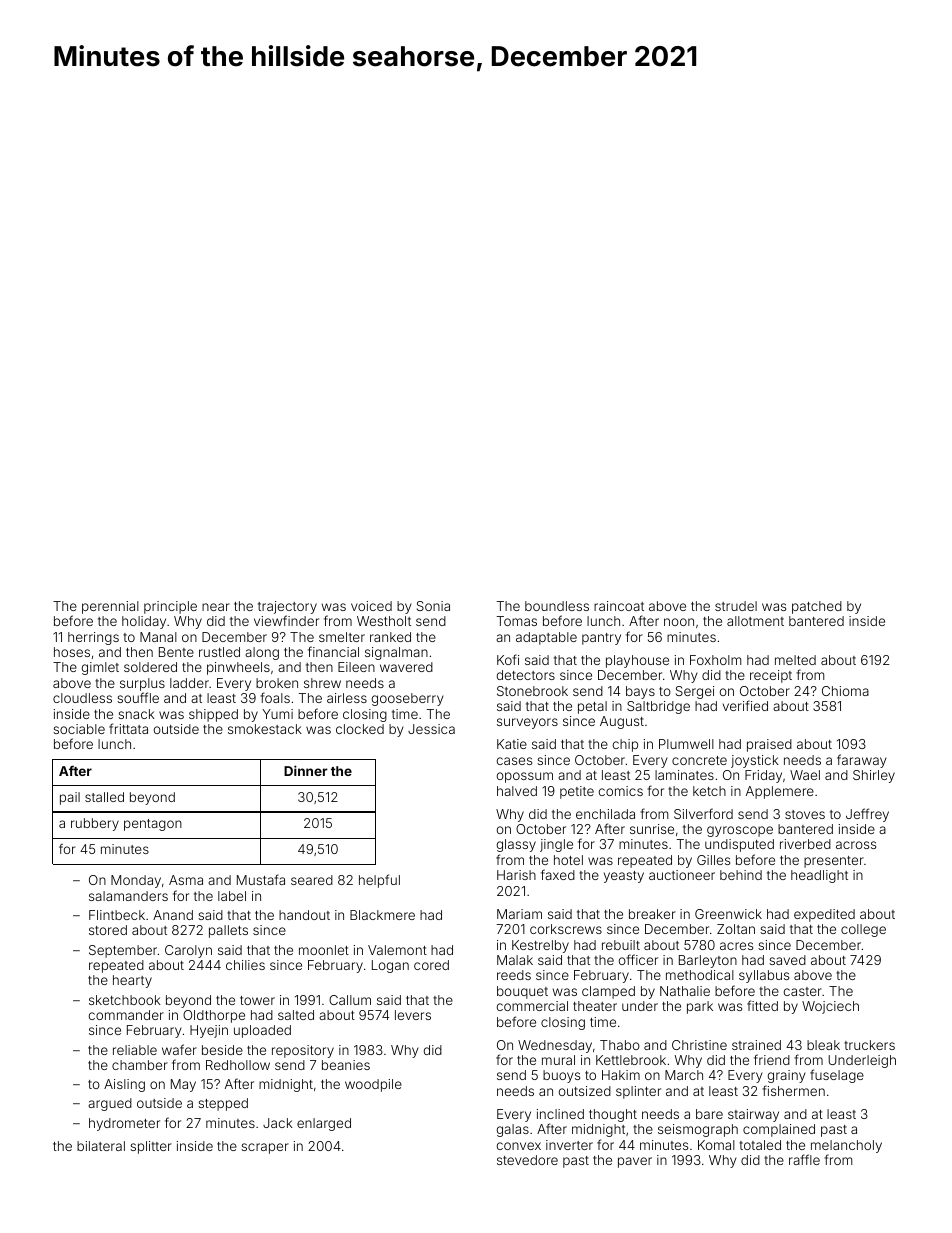 This screenshot has width=952, height=1233. I want to click on Westholt, so click(384, 621).
